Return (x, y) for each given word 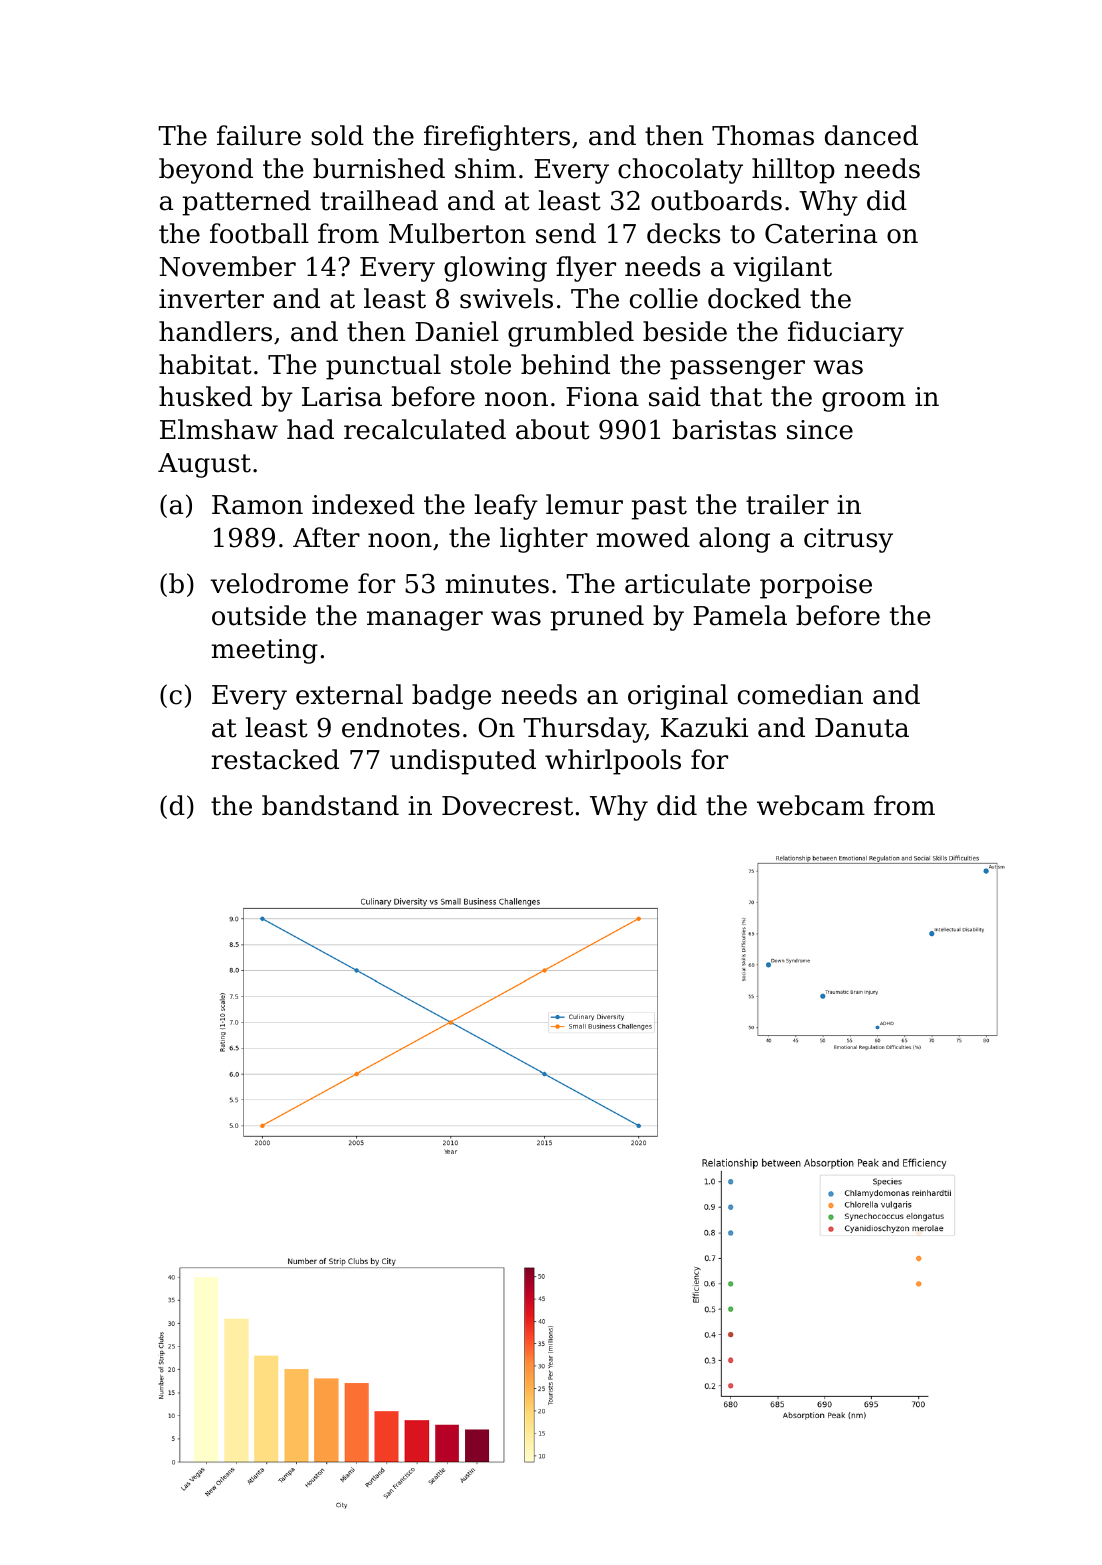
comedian (800, 694)
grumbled (571, 334)
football (259, 233)
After (326, 537)
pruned (597, 618)
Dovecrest (507, 806)
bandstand (330, 805)
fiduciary (846, 334)
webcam (811, 805)
